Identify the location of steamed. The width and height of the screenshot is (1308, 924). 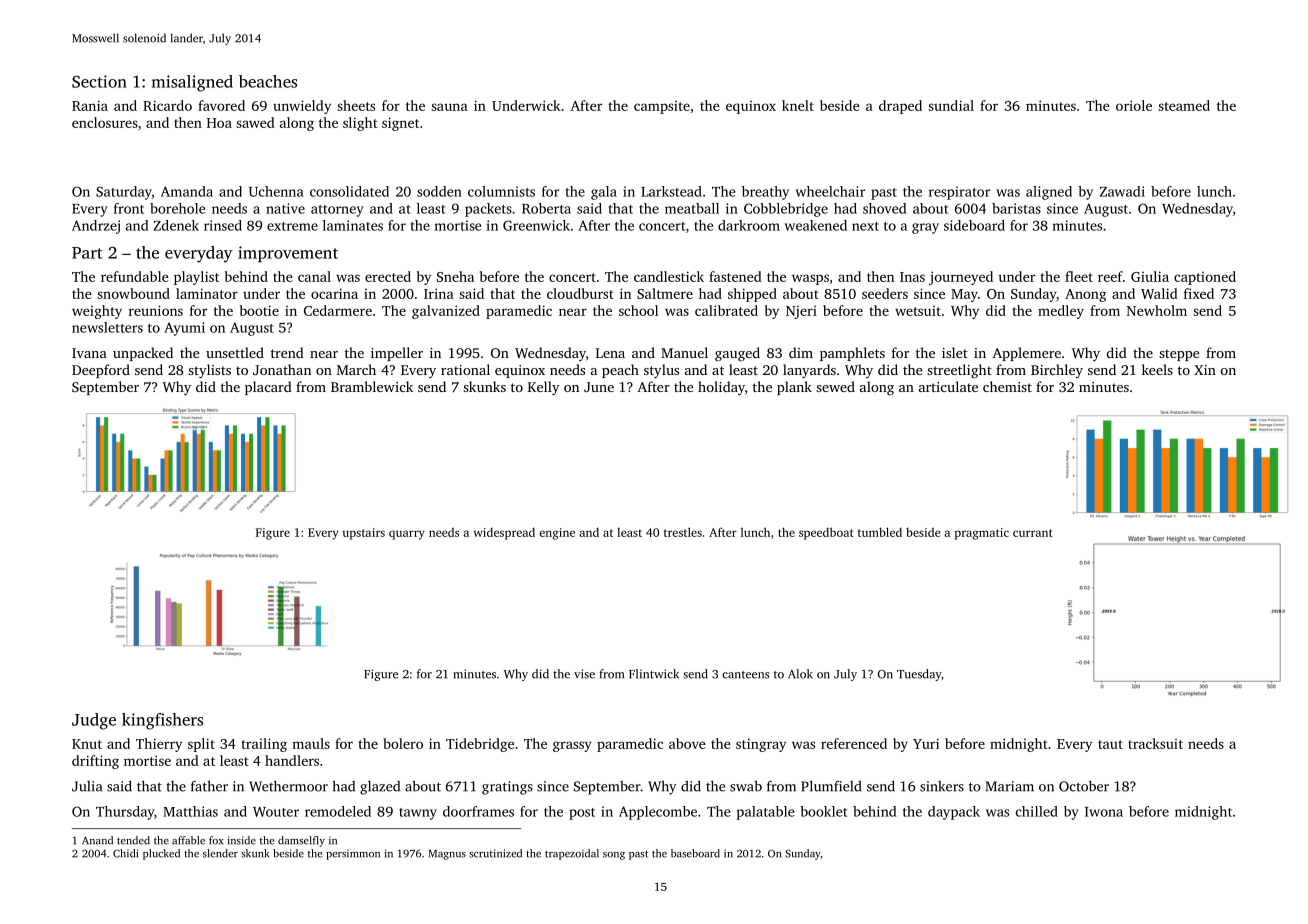
(1184, 105).
